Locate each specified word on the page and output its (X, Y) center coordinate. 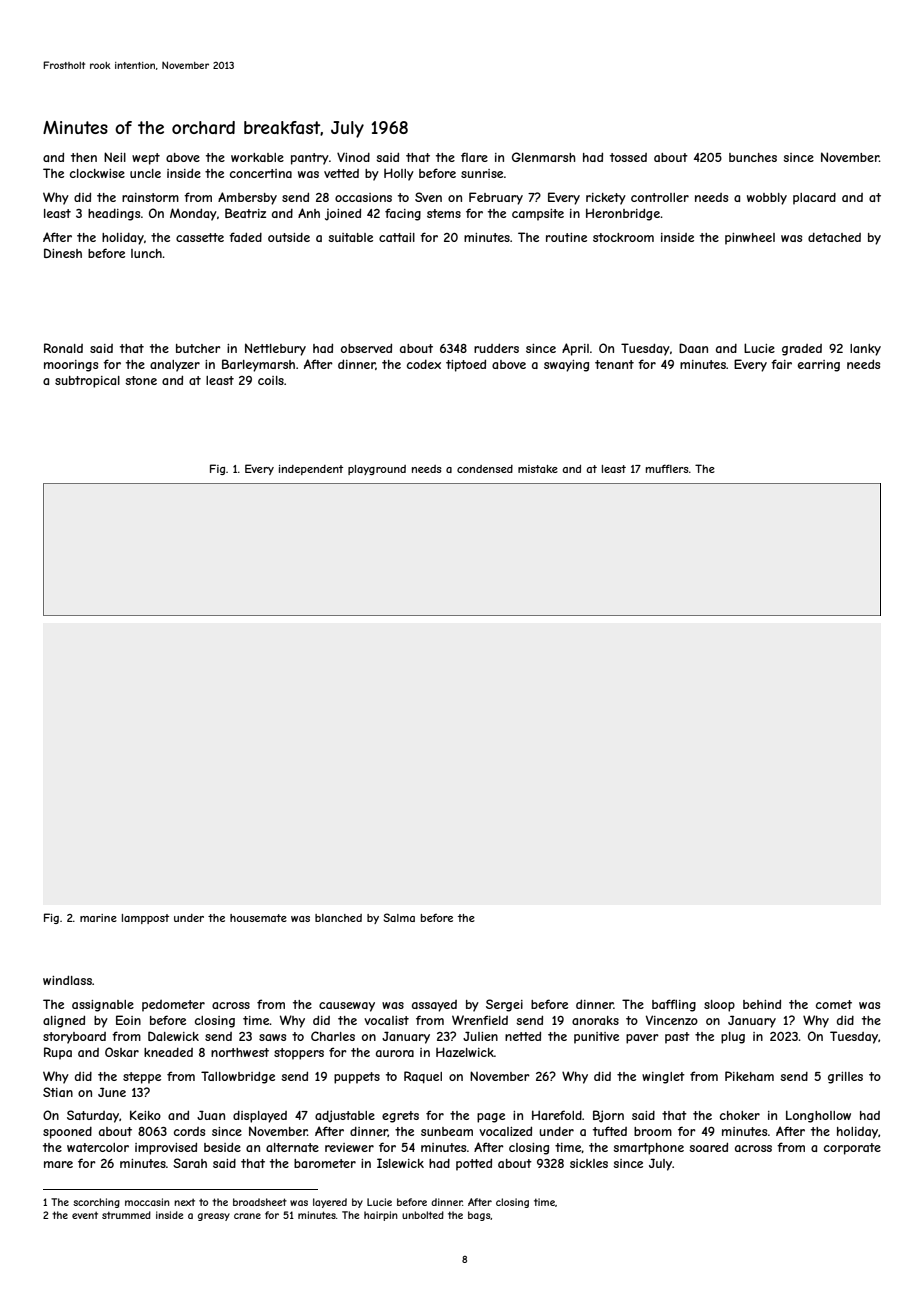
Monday (193, 214)
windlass (67, 980)
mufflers (667, 468)
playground (377, 470)
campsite (538, 215)
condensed (485, 469)
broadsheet (260, 1202)
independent (311, 470)
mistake (538, 469)
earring (819, 366)
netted (523, 1036)
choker (740, 1115)
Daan (693, 348)
